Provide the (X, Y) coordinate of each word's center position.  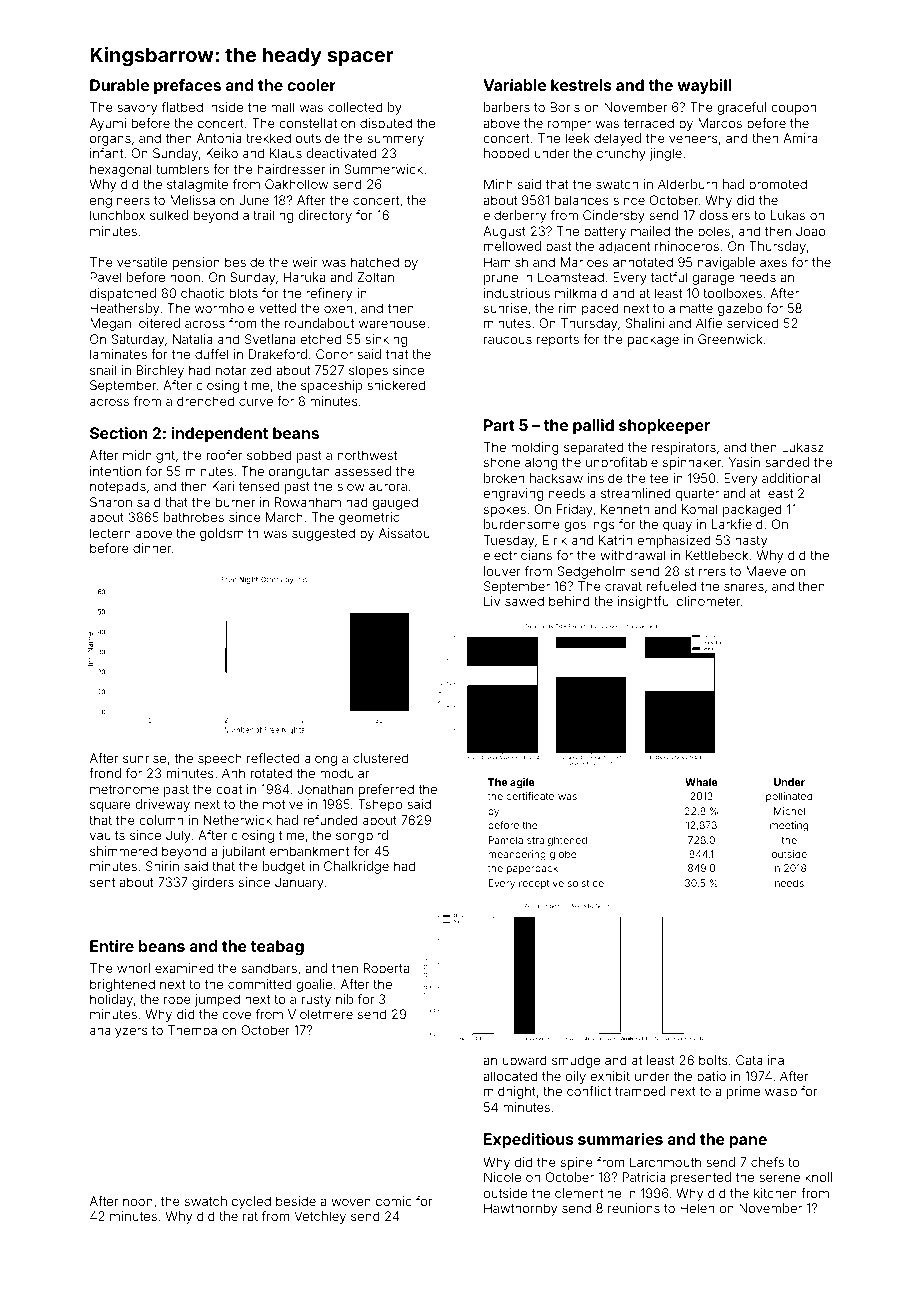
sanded (787, 462)
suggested (323, 534)
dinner (152, 548)
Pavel (105, 277)
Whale (701, 782)
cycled (251, 1202)
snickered (396, 385)
